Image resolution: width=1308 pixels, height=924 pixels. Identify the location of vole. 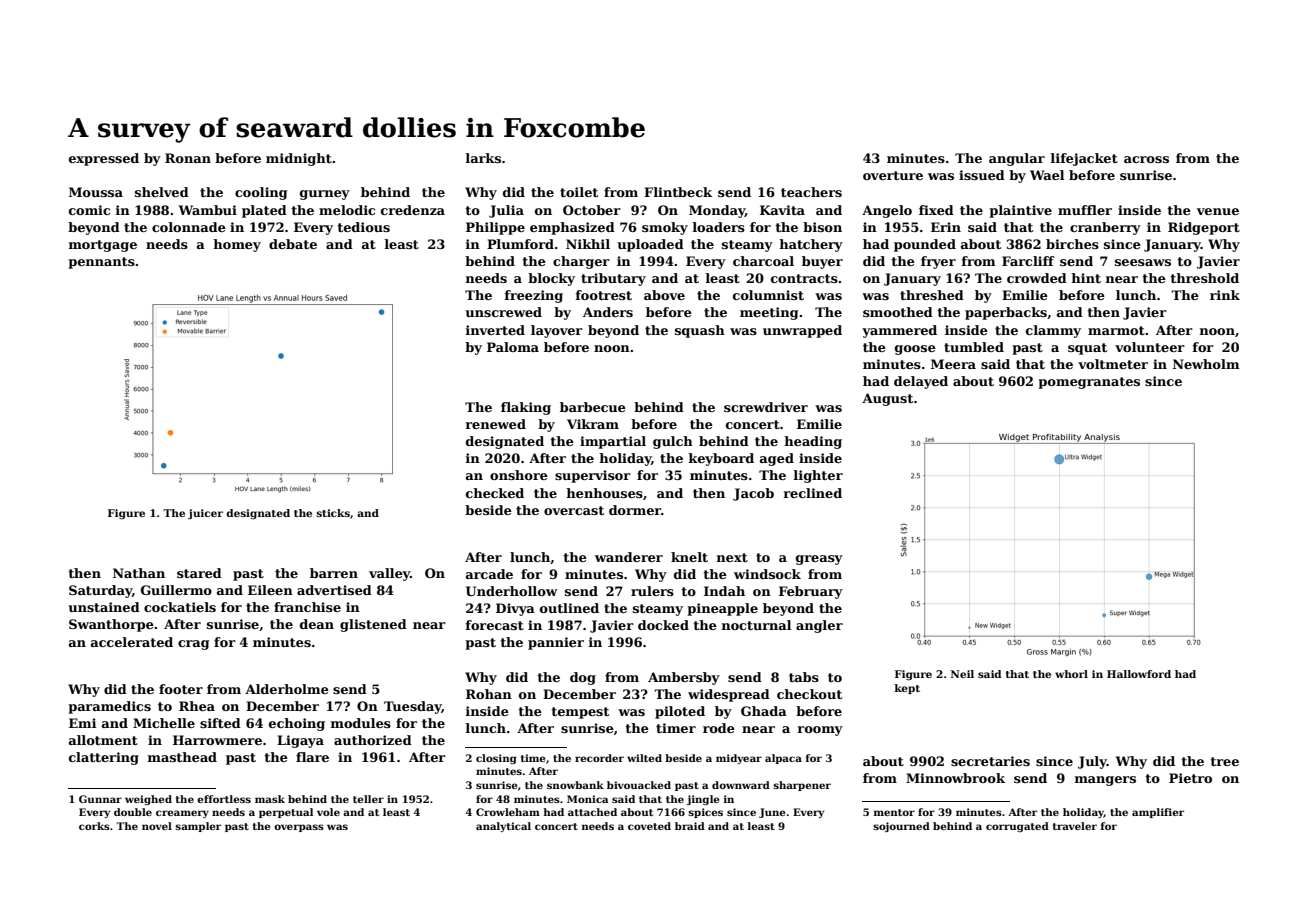
(328, 812).
